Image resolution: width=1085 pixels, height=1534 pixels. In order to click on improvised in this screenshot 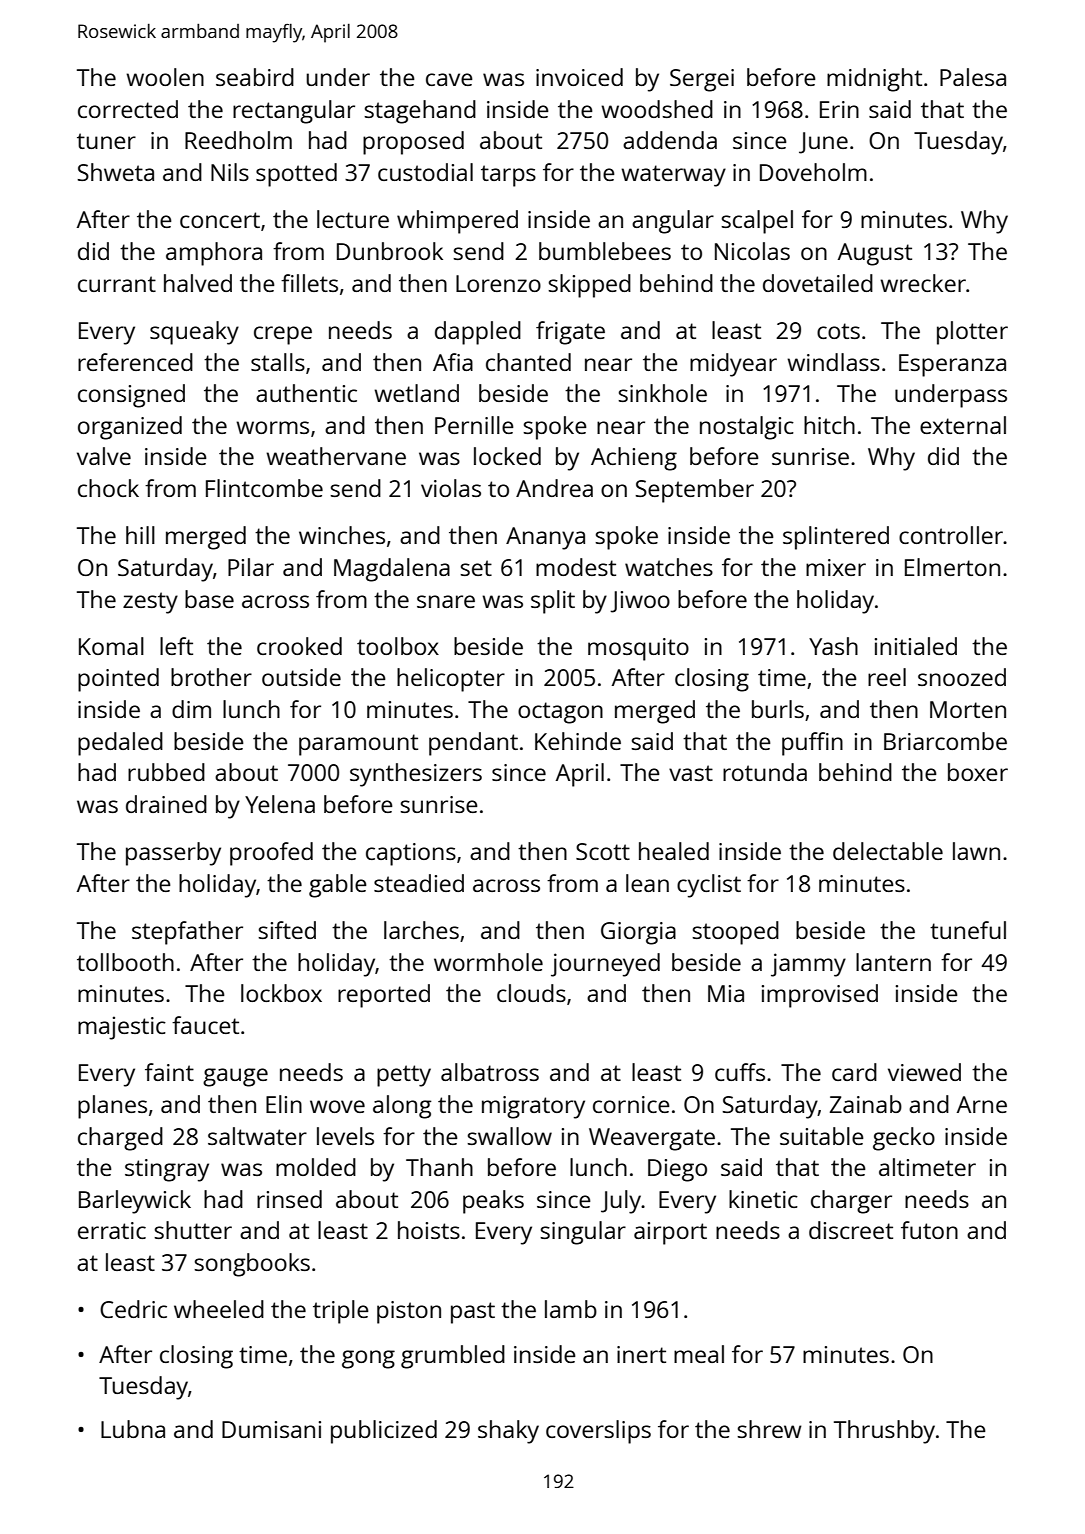, I will do `click(820, 996)`.
